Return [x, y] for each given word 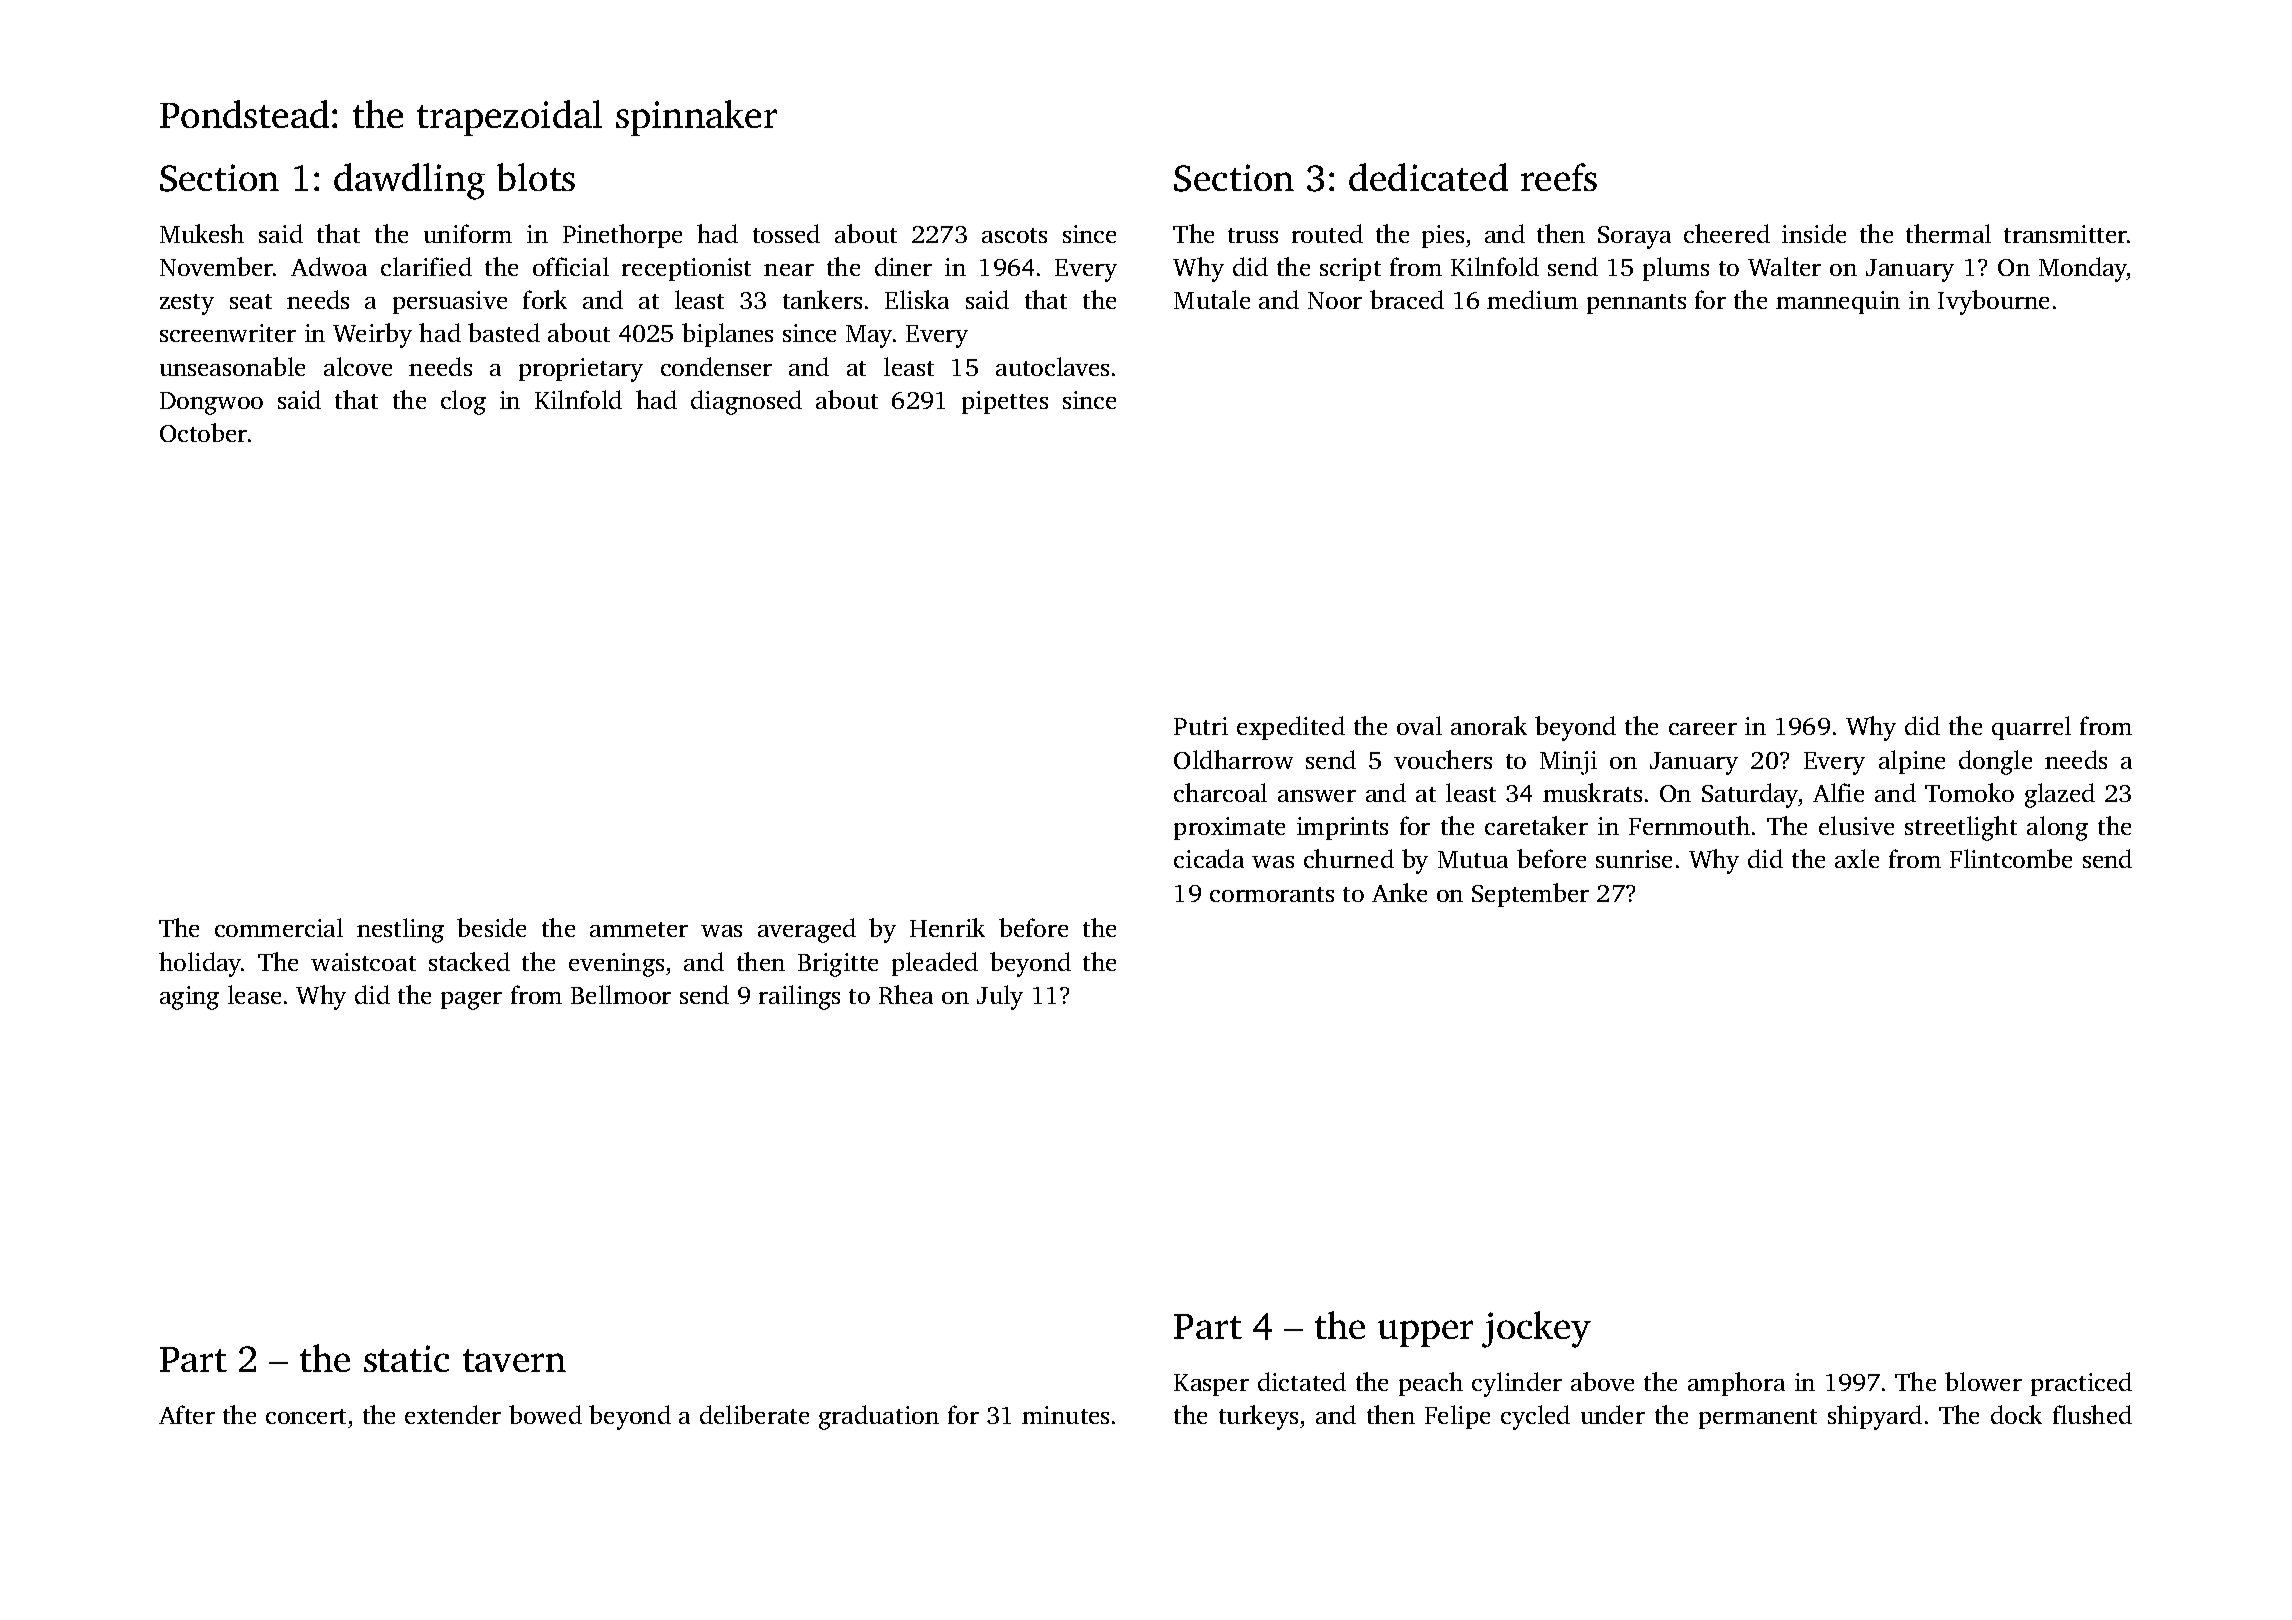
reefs [1559, 177]
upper [1425, 1333]
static [406, 1358]
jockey [1536, 1329]
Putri [1201, 726]
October [203, 432]
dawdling [409, 181]
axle [1857, 858]
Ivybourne [1993, 302]
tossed [786, 233]
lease [254, 994]
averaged [807, 930]
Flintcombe [2011, 858]
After [187, 1414]
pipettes [1005, 402]
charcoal [1220, 792]
